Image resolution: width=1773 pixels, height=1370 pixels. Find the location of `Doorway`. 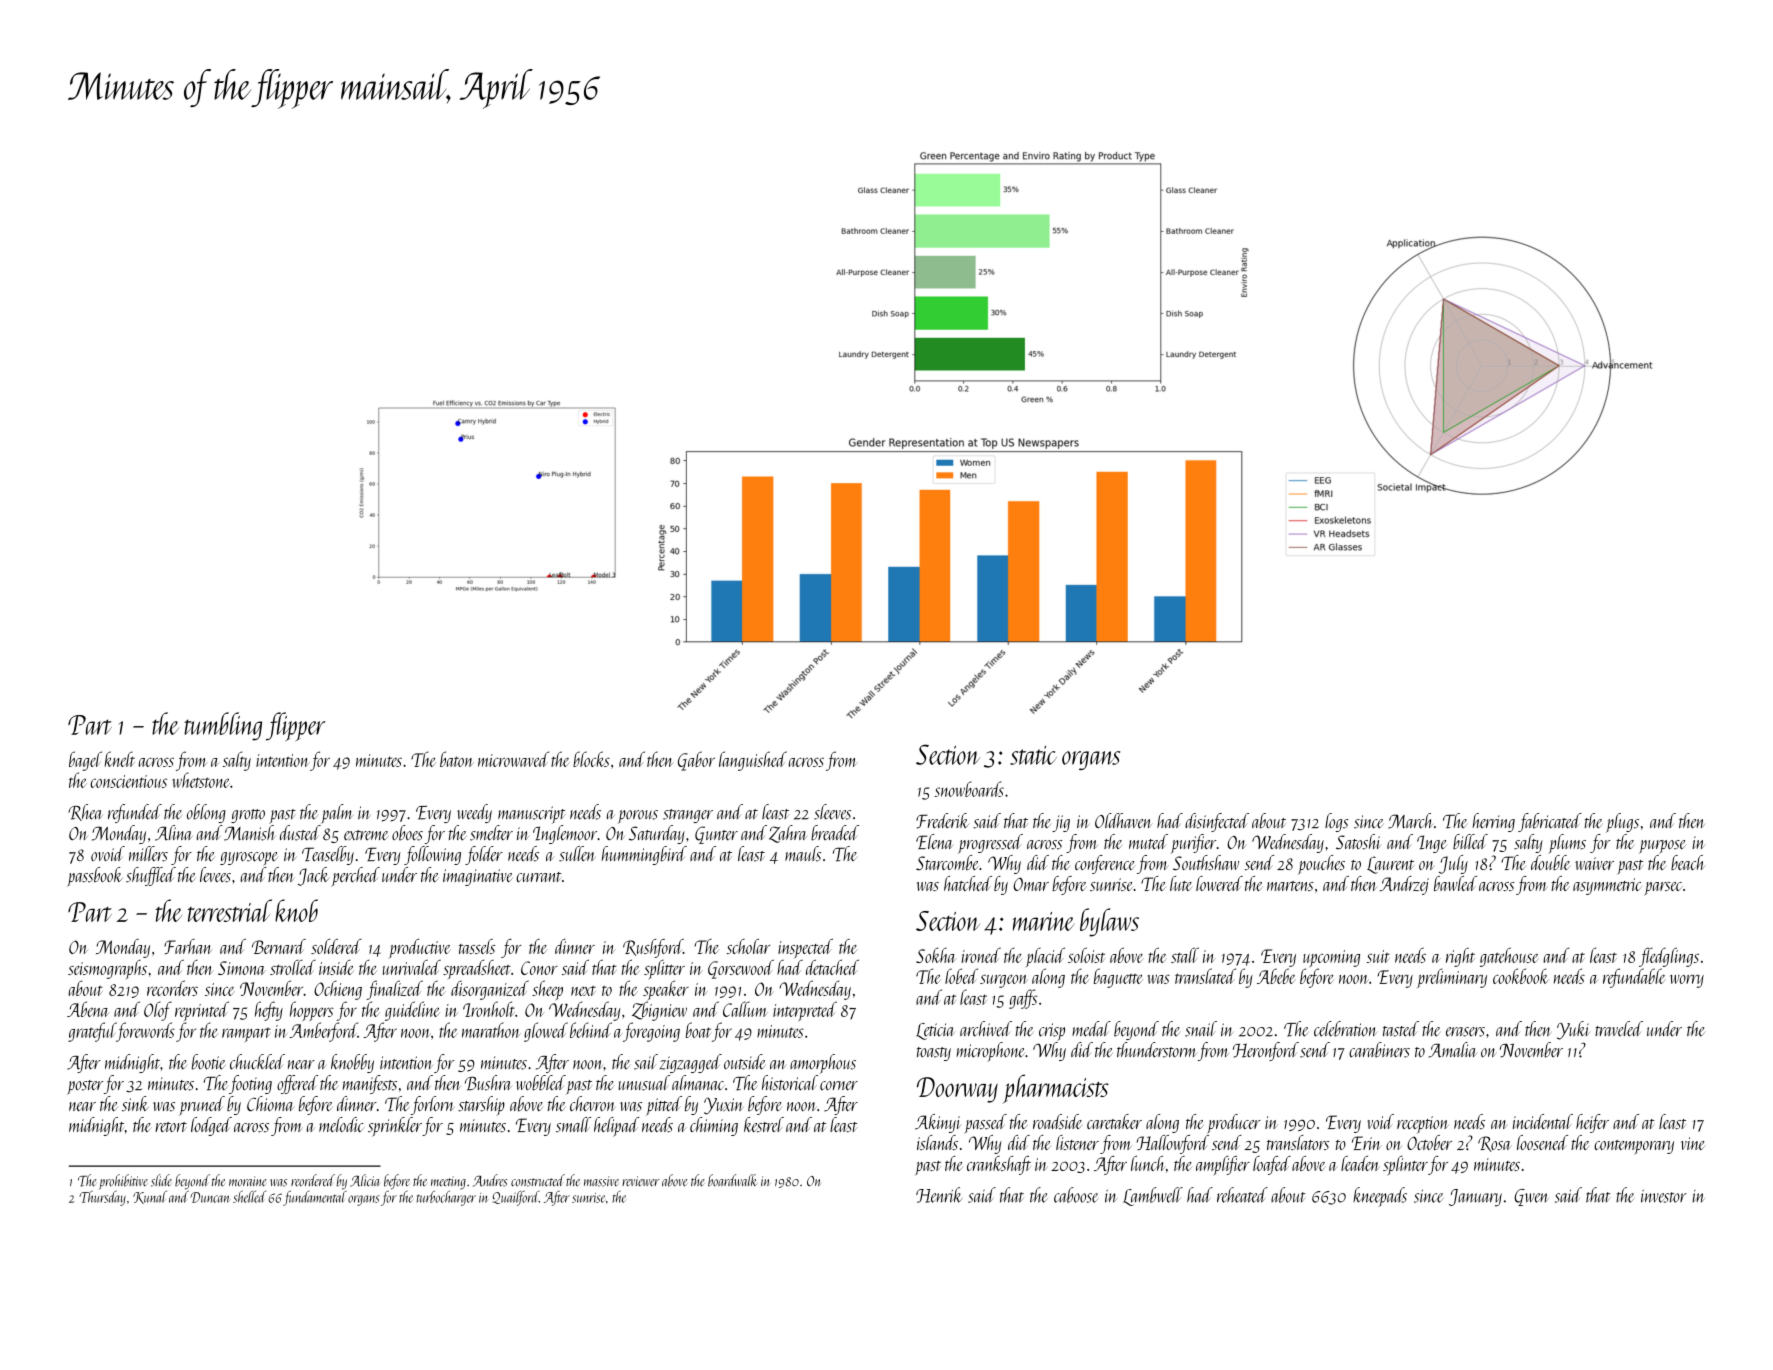

Doorway is located at coordinates (957, 1090).
